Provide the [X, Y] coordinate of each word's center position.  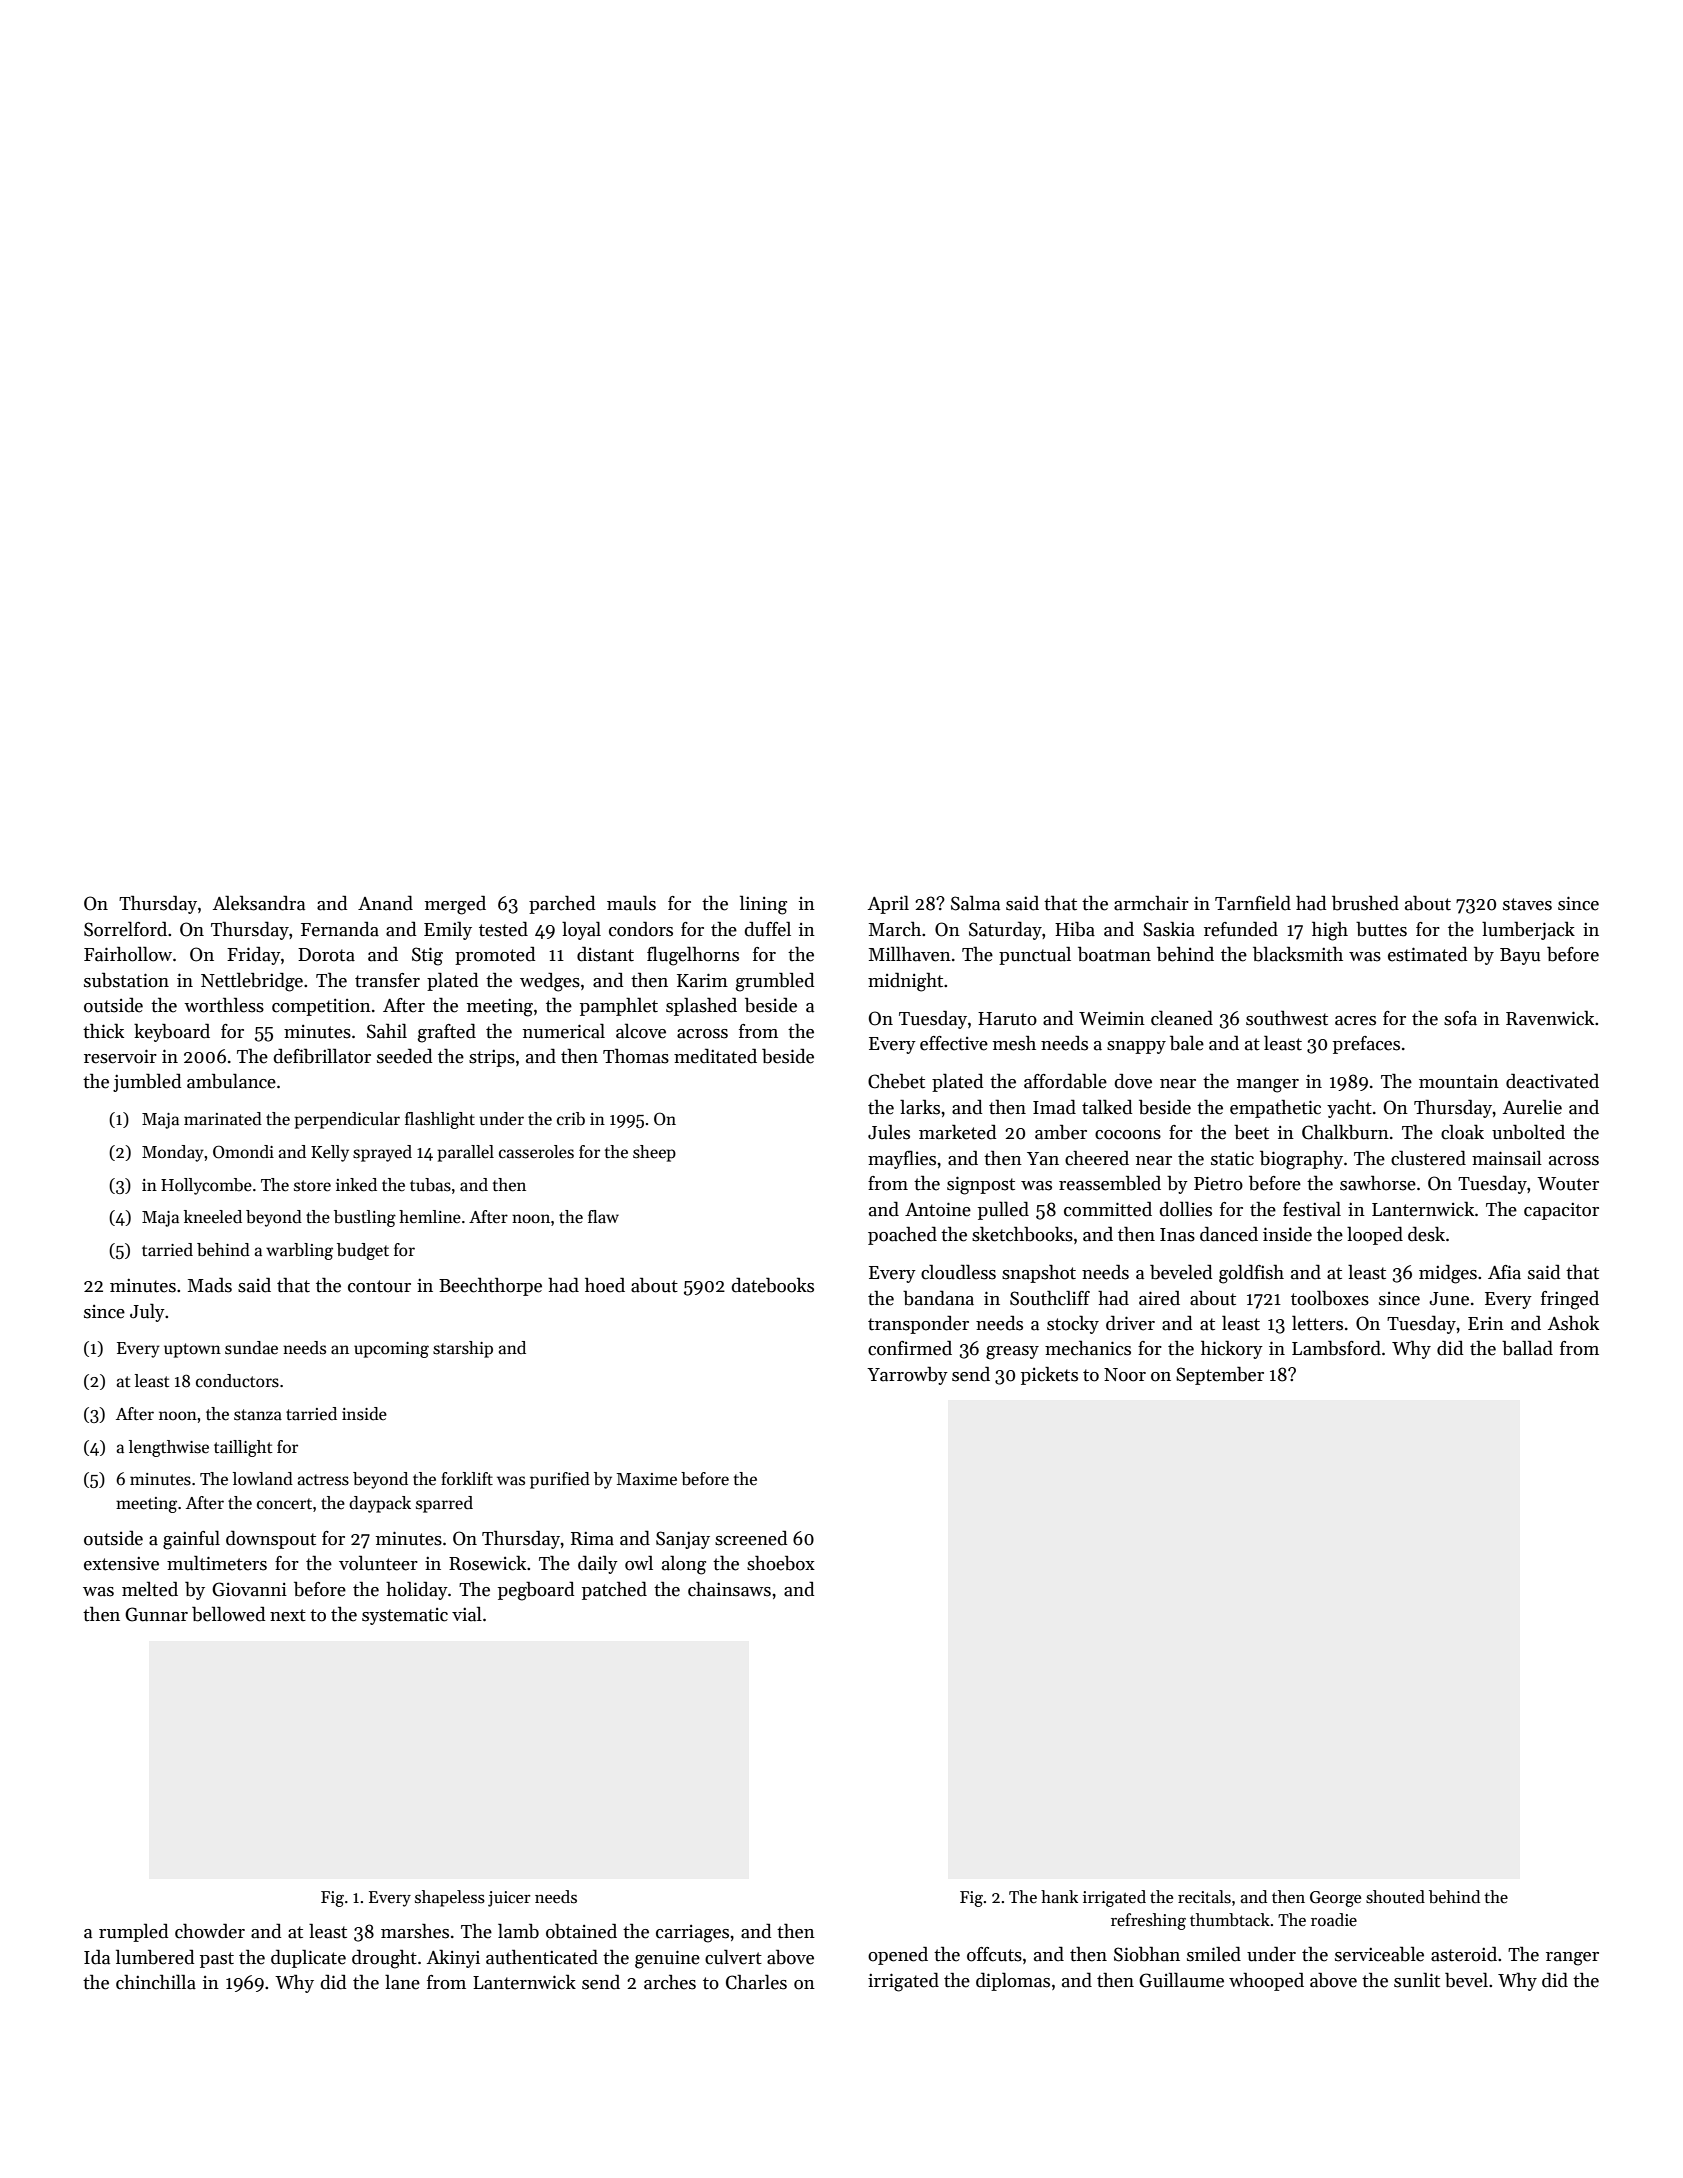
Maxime [647, 1479]
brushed [1365, 903]
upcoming [391, 1350]
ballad [1527, 1348]
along [684, 1565]
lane [402, 1982]
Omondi [243, 1152]
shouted [1395, 1897]
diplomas [1013, 1981]
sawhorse [1378, 1183]
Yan [1043, 1159]
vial [467, 1614]
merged [455, 905]
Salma [975, 903]
